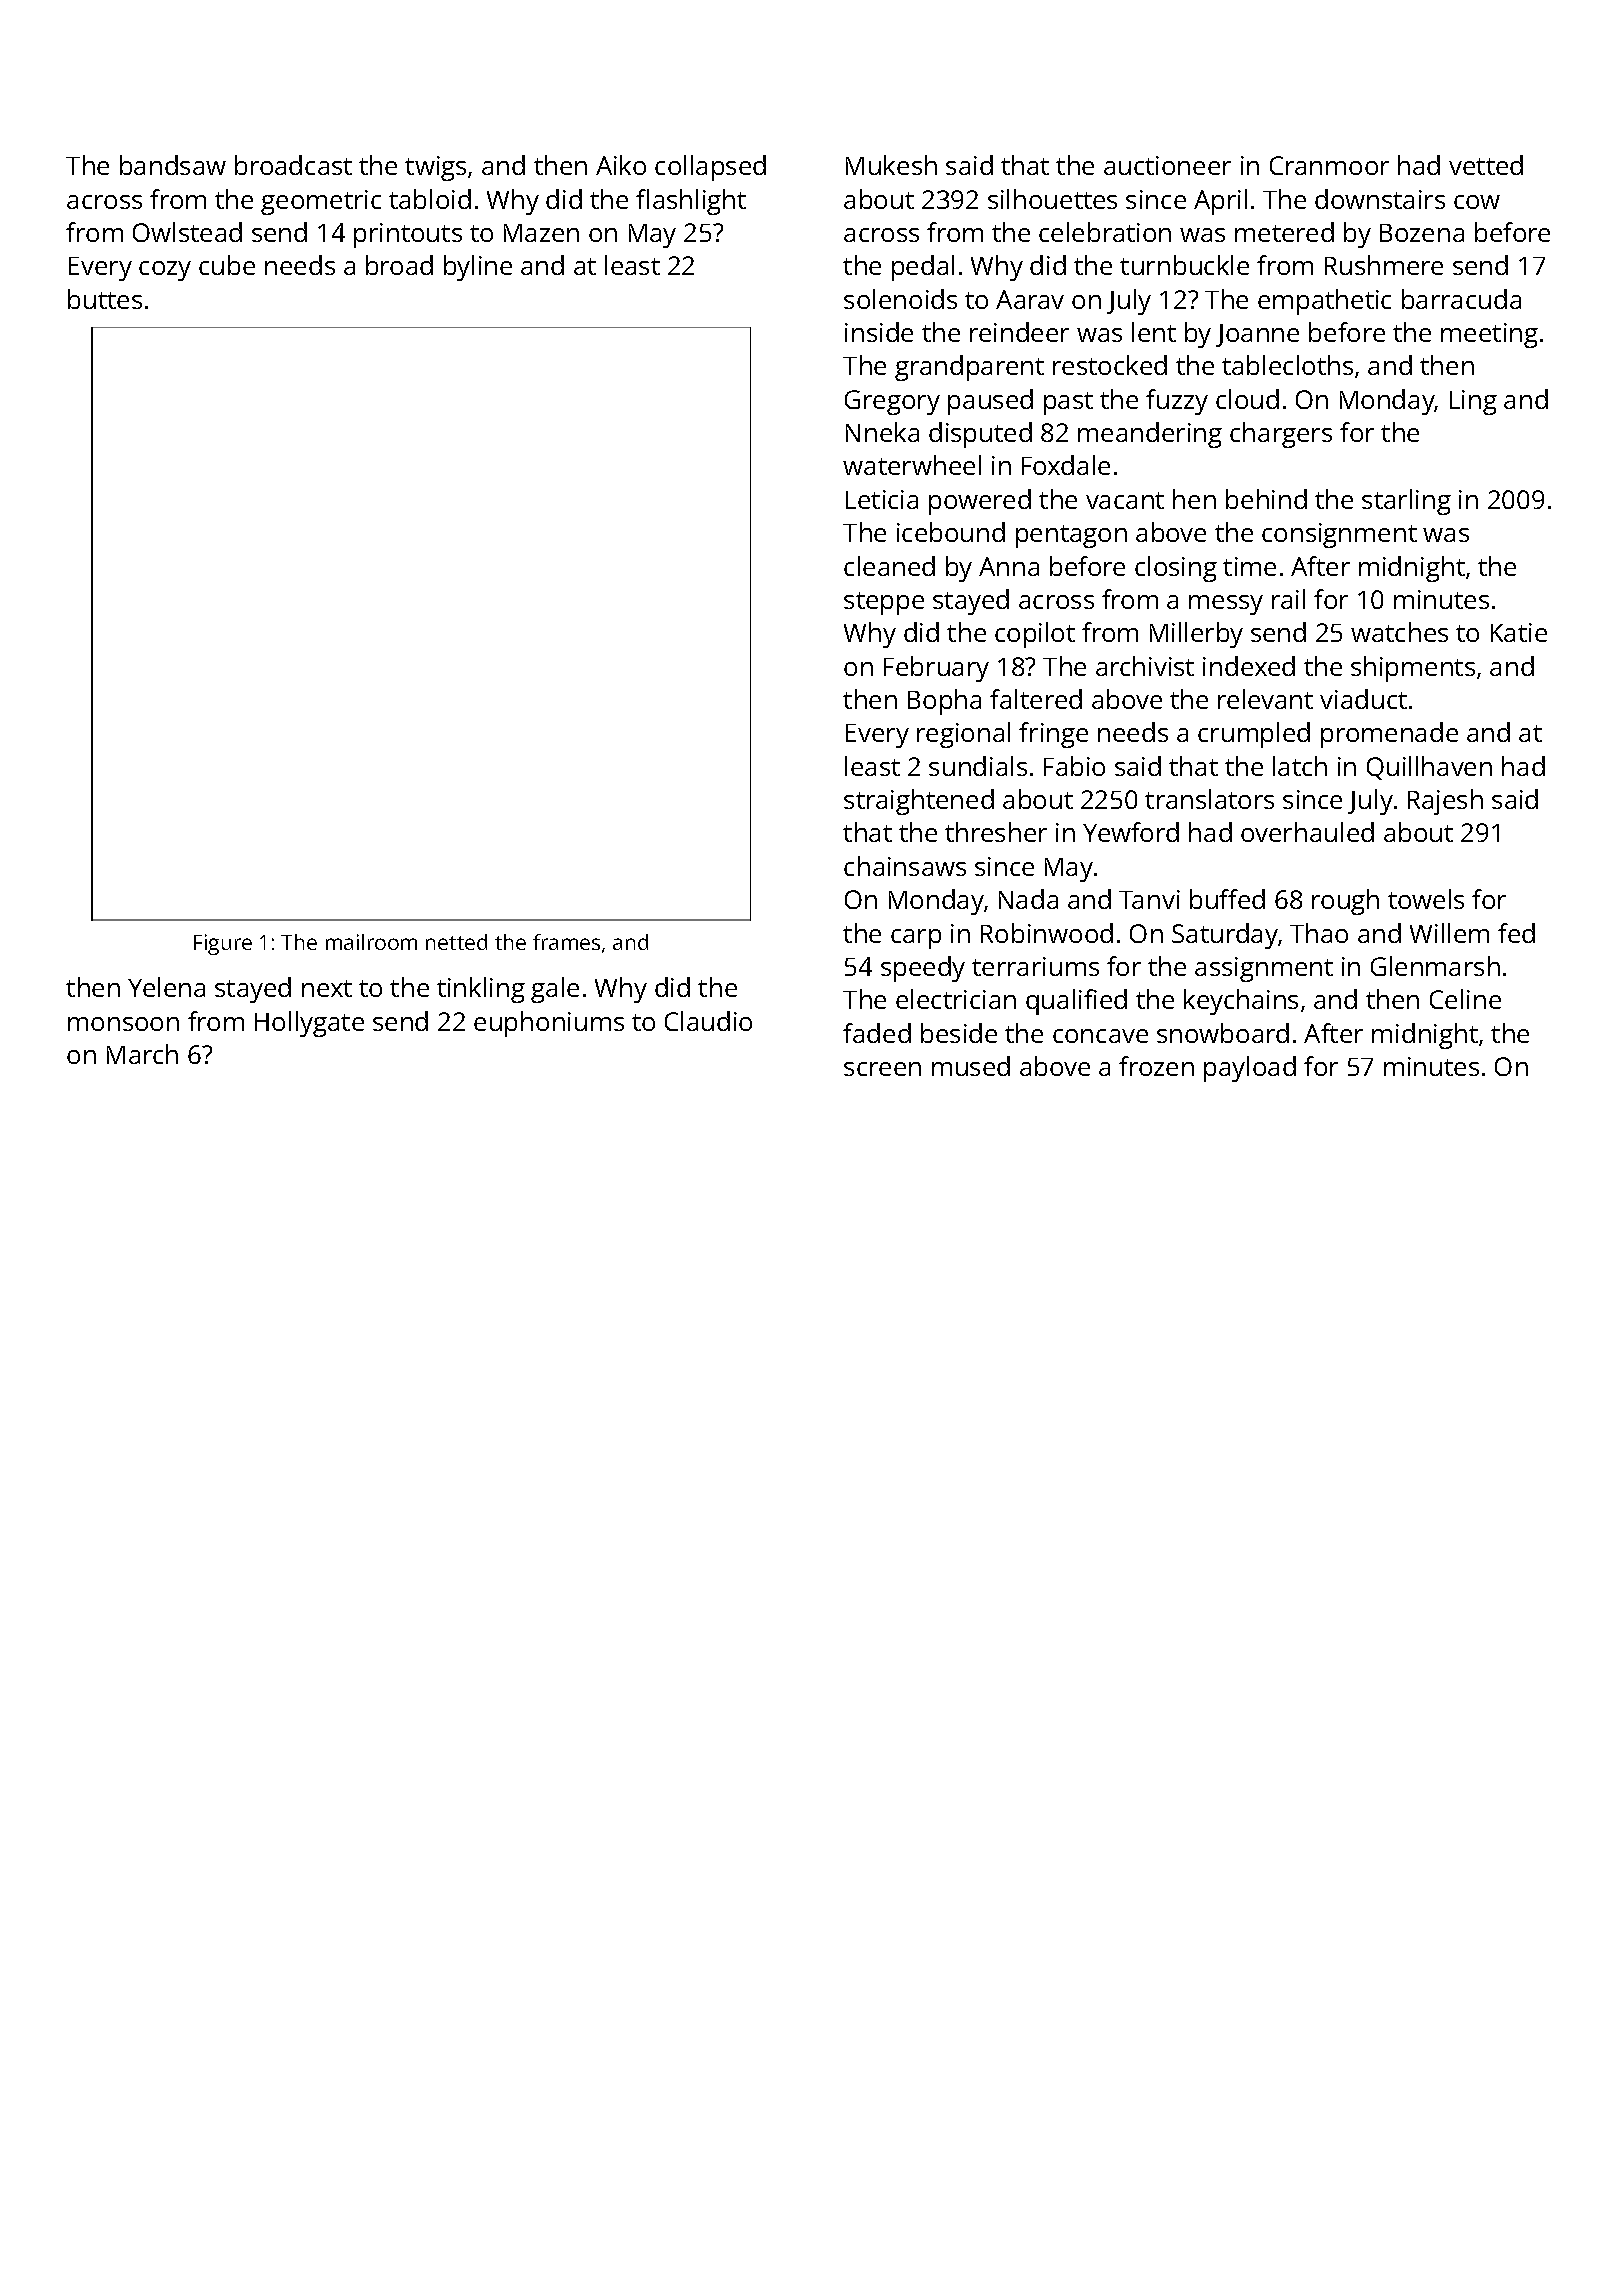 This page has height=2292, width=1620. I want to click on reindeer, so click(1019, 332).
